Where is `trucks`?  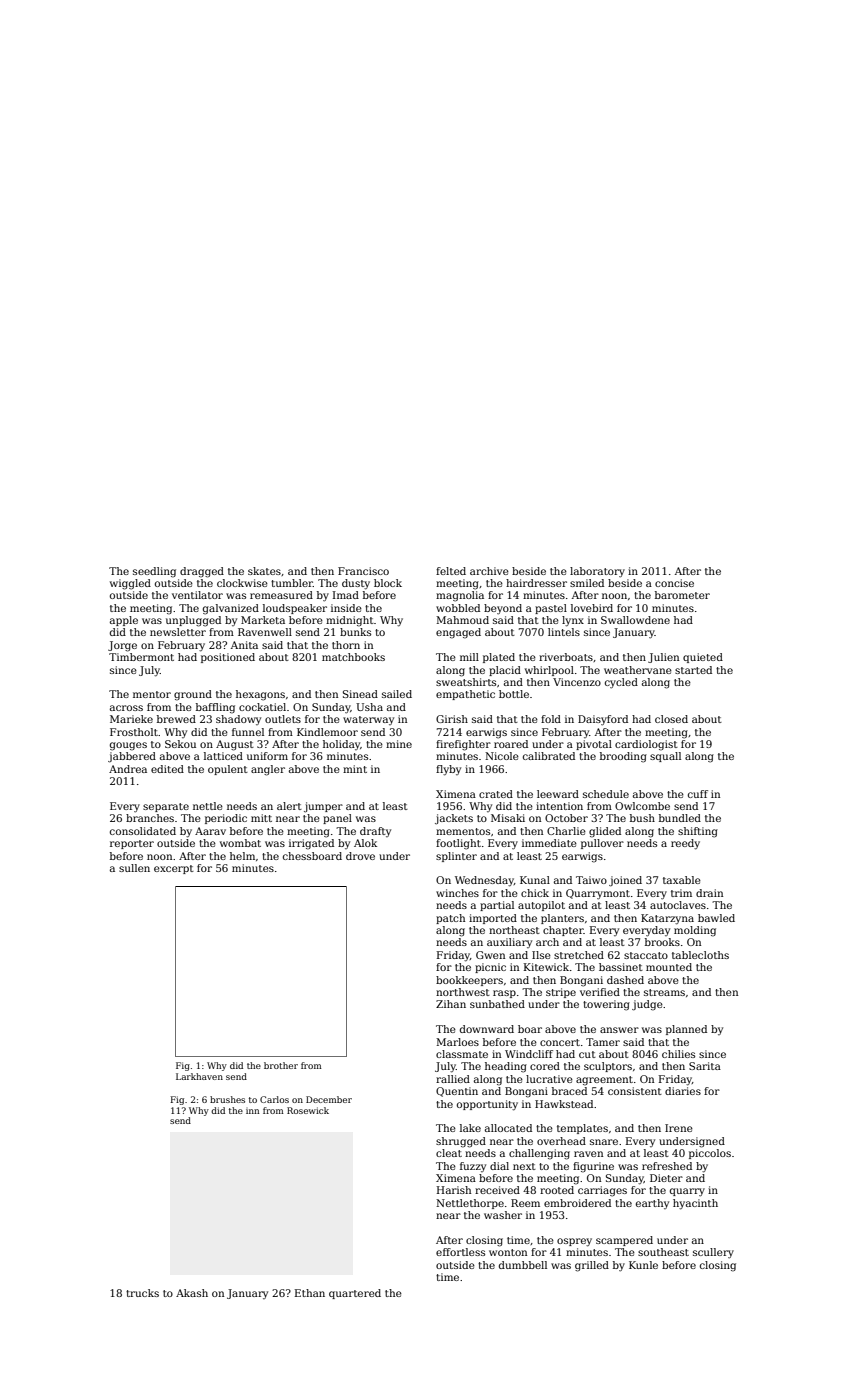
trucks is located at coordinates (142, 1293).
